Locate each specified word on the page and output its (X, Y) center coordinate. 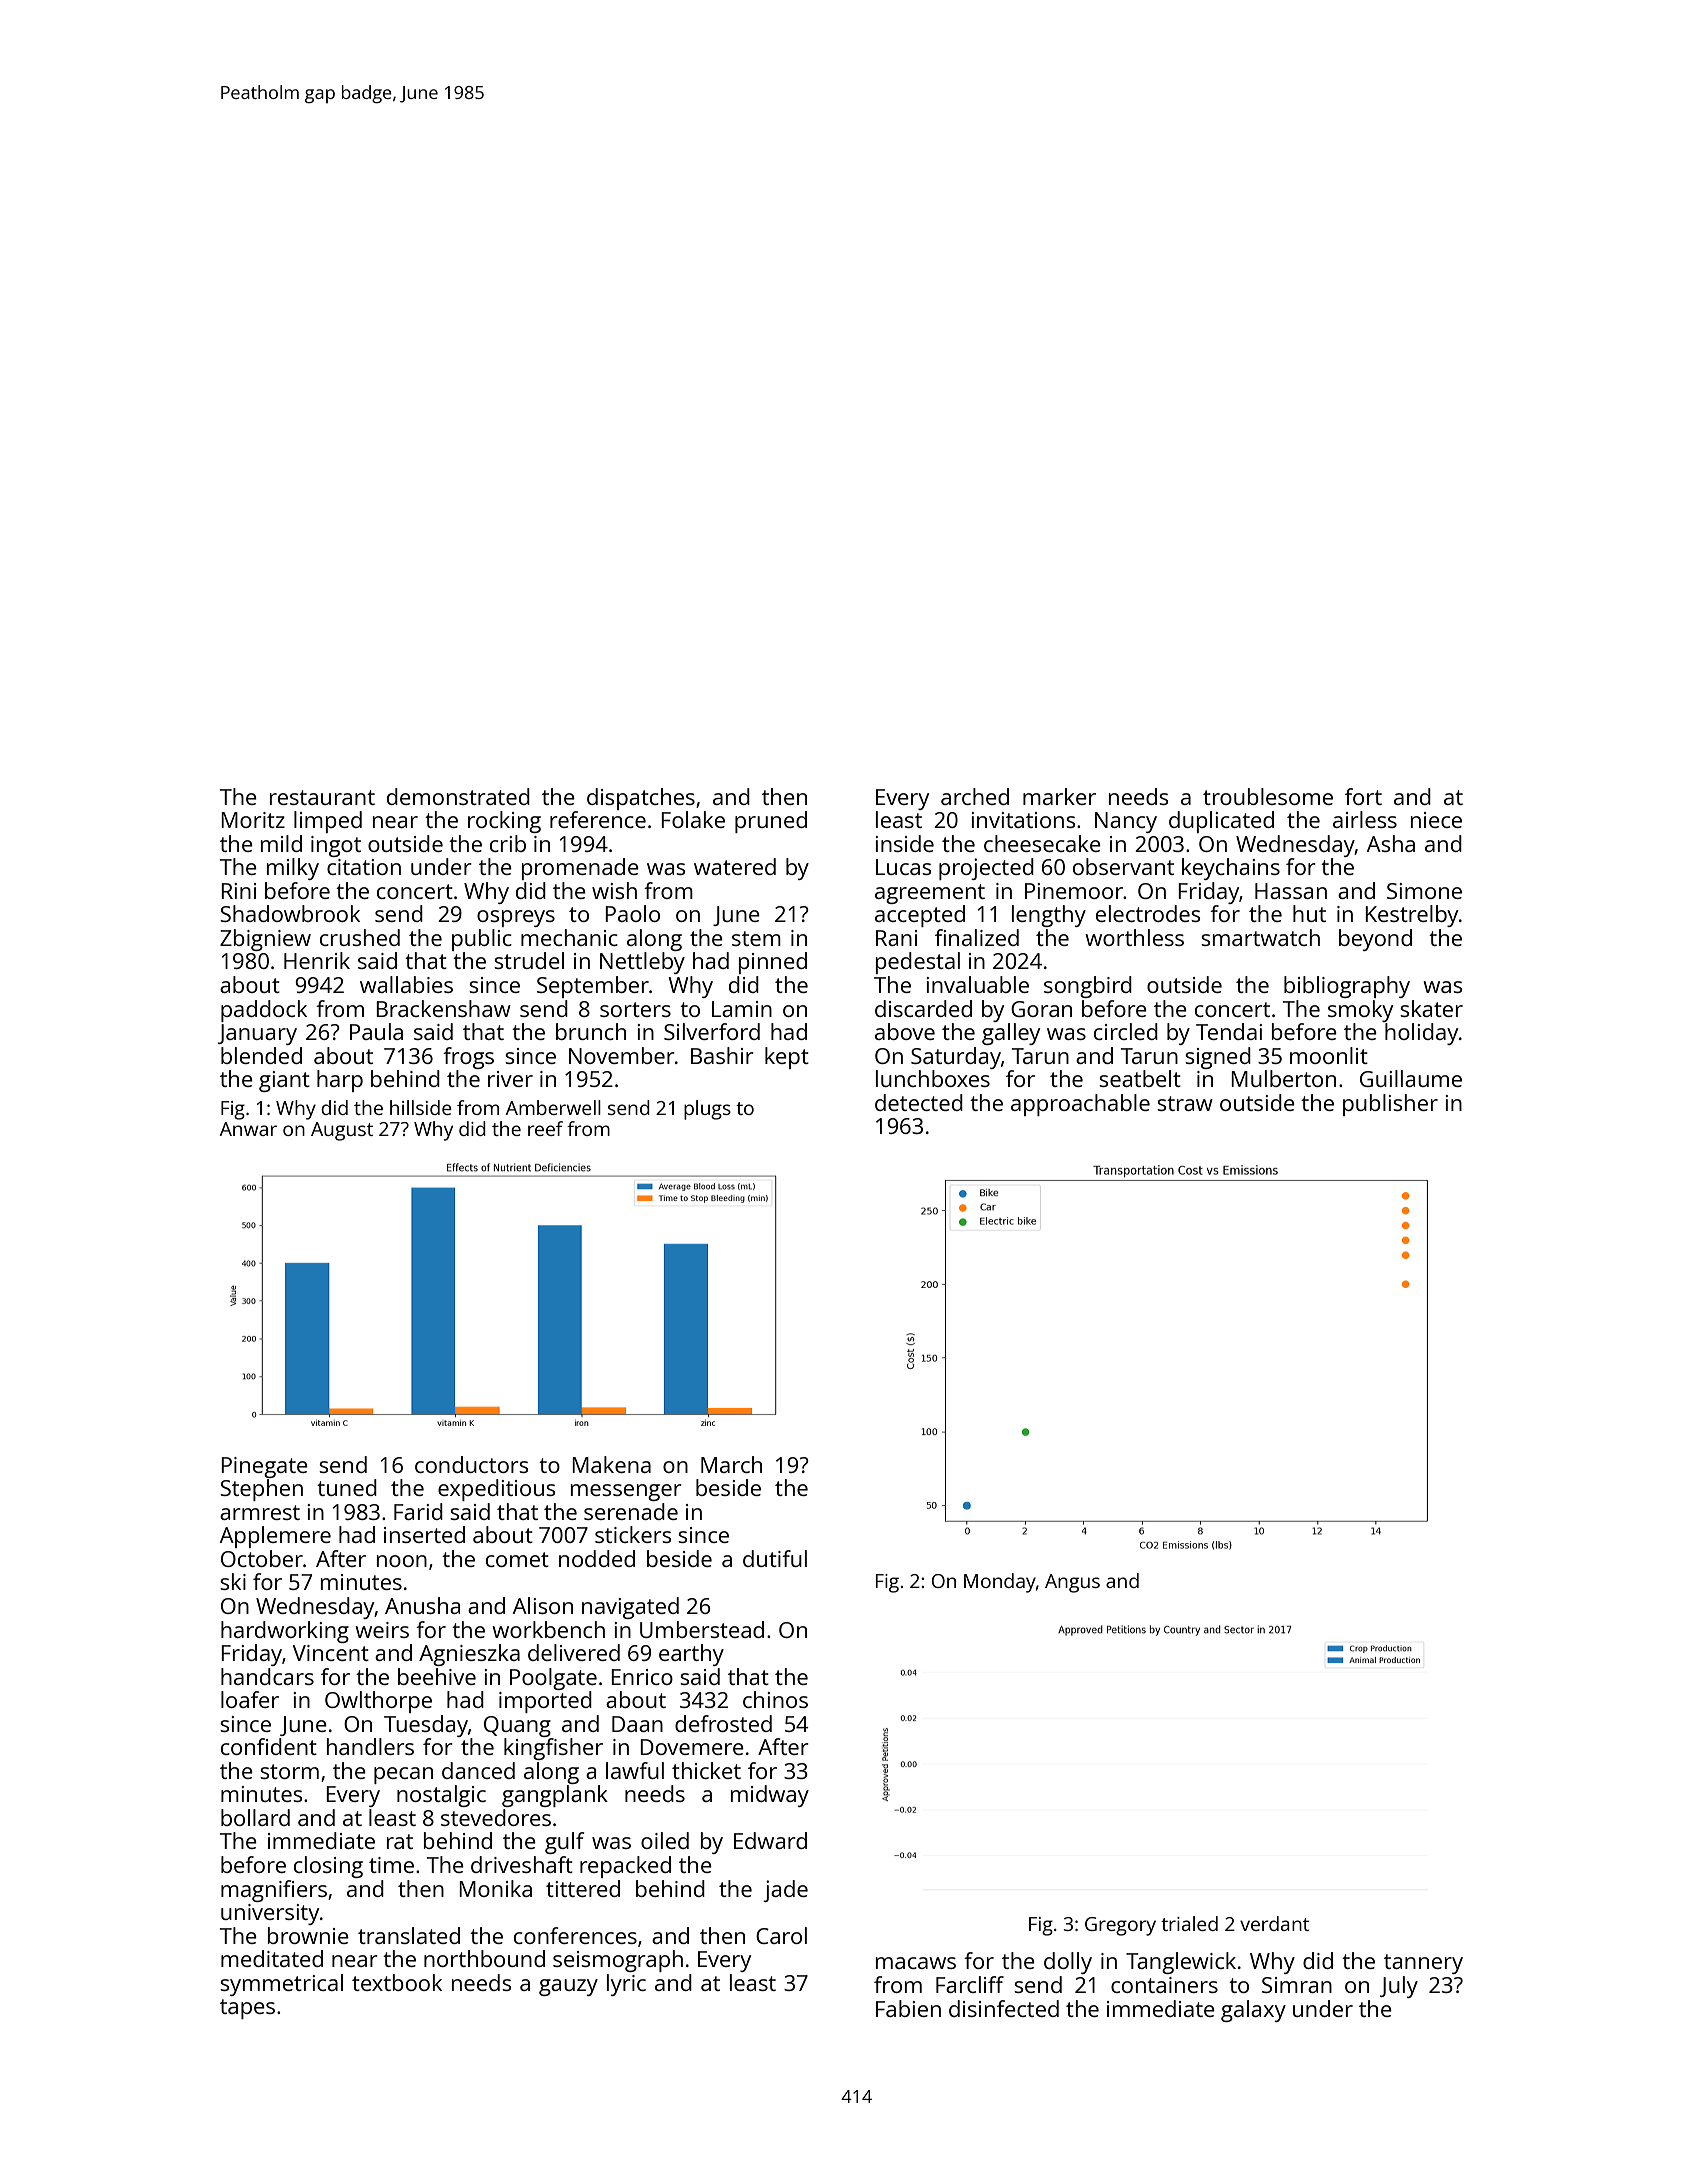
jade (785, 1891)
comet (517, 1559)
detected (919, 1102)
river (510, 1079)
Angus (1072, 1583)
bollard (255, 1817)
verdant (1274, 1923)
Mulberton (1283, 1078)
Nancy (1126, 822)
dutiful (775, 1558)
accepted (920, 916)
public (482, 940)
